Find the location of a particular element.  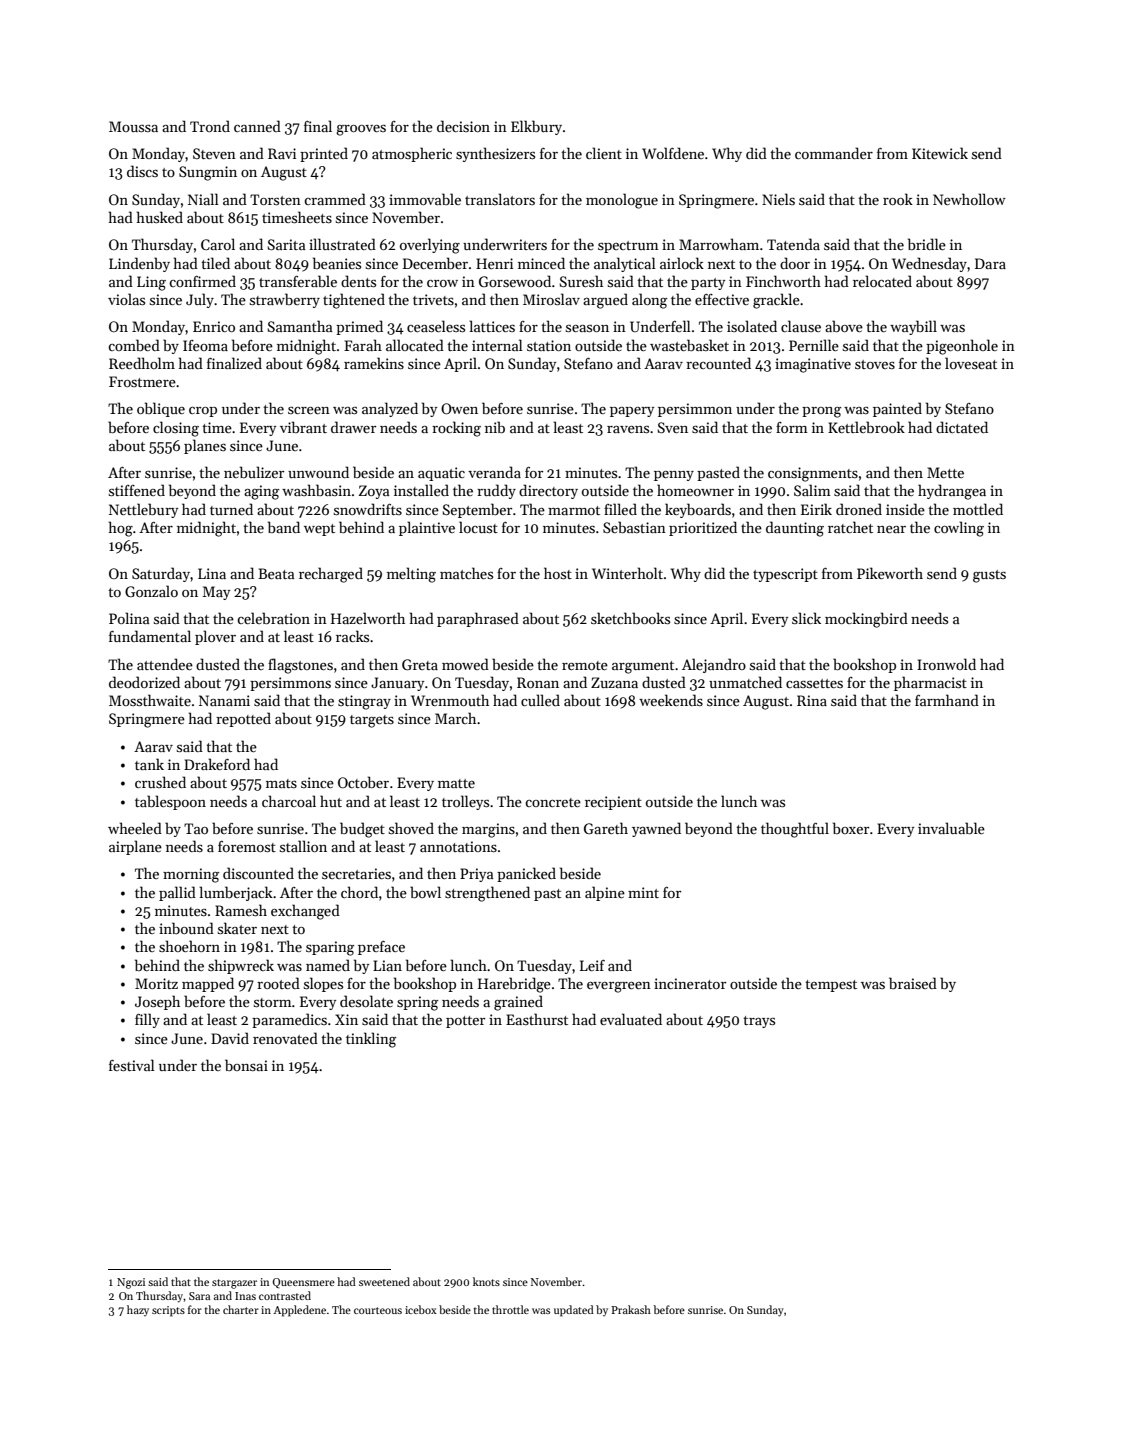

Moussa is located at coordinates (133, 126).
